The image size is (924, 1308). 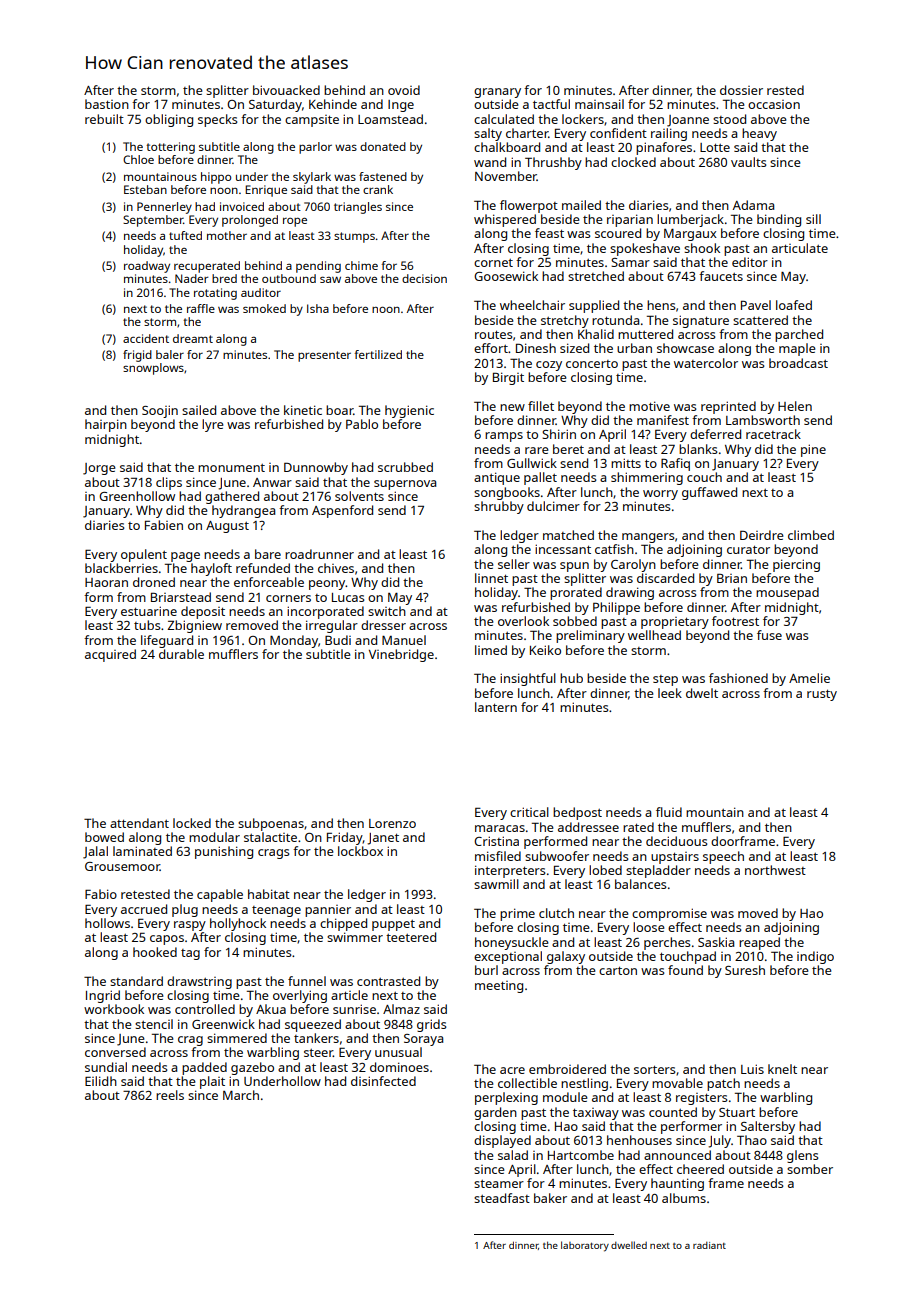 What do you see at coordinates (800, 248) in the screenshot?
I see `articulate` at bounding box center [800, 248].
